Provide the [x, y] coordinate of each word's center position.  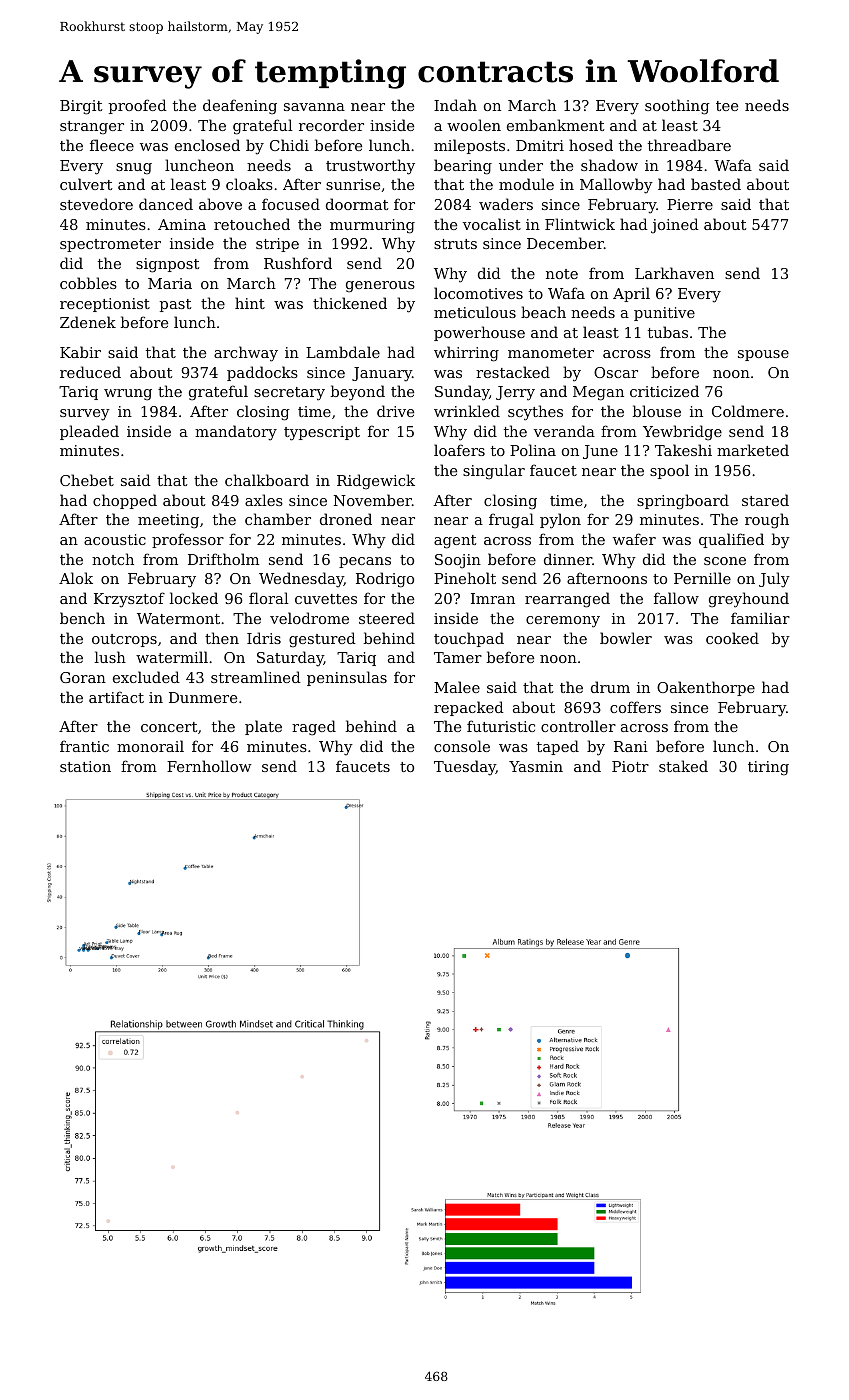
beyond [358, 393]
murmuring [372, 226]
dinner [568, 559]
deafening [240, 107]
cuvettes [326, 599]
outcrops [124, 640]
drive [395, 411]
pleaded [89, 432]
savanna [314, 107]
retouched [252, 224]
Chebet [87, 480]
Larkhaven [674, 273]
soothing [677, 107]
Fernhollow [209, 766]
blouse [657, 411]
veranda [564, 431]
